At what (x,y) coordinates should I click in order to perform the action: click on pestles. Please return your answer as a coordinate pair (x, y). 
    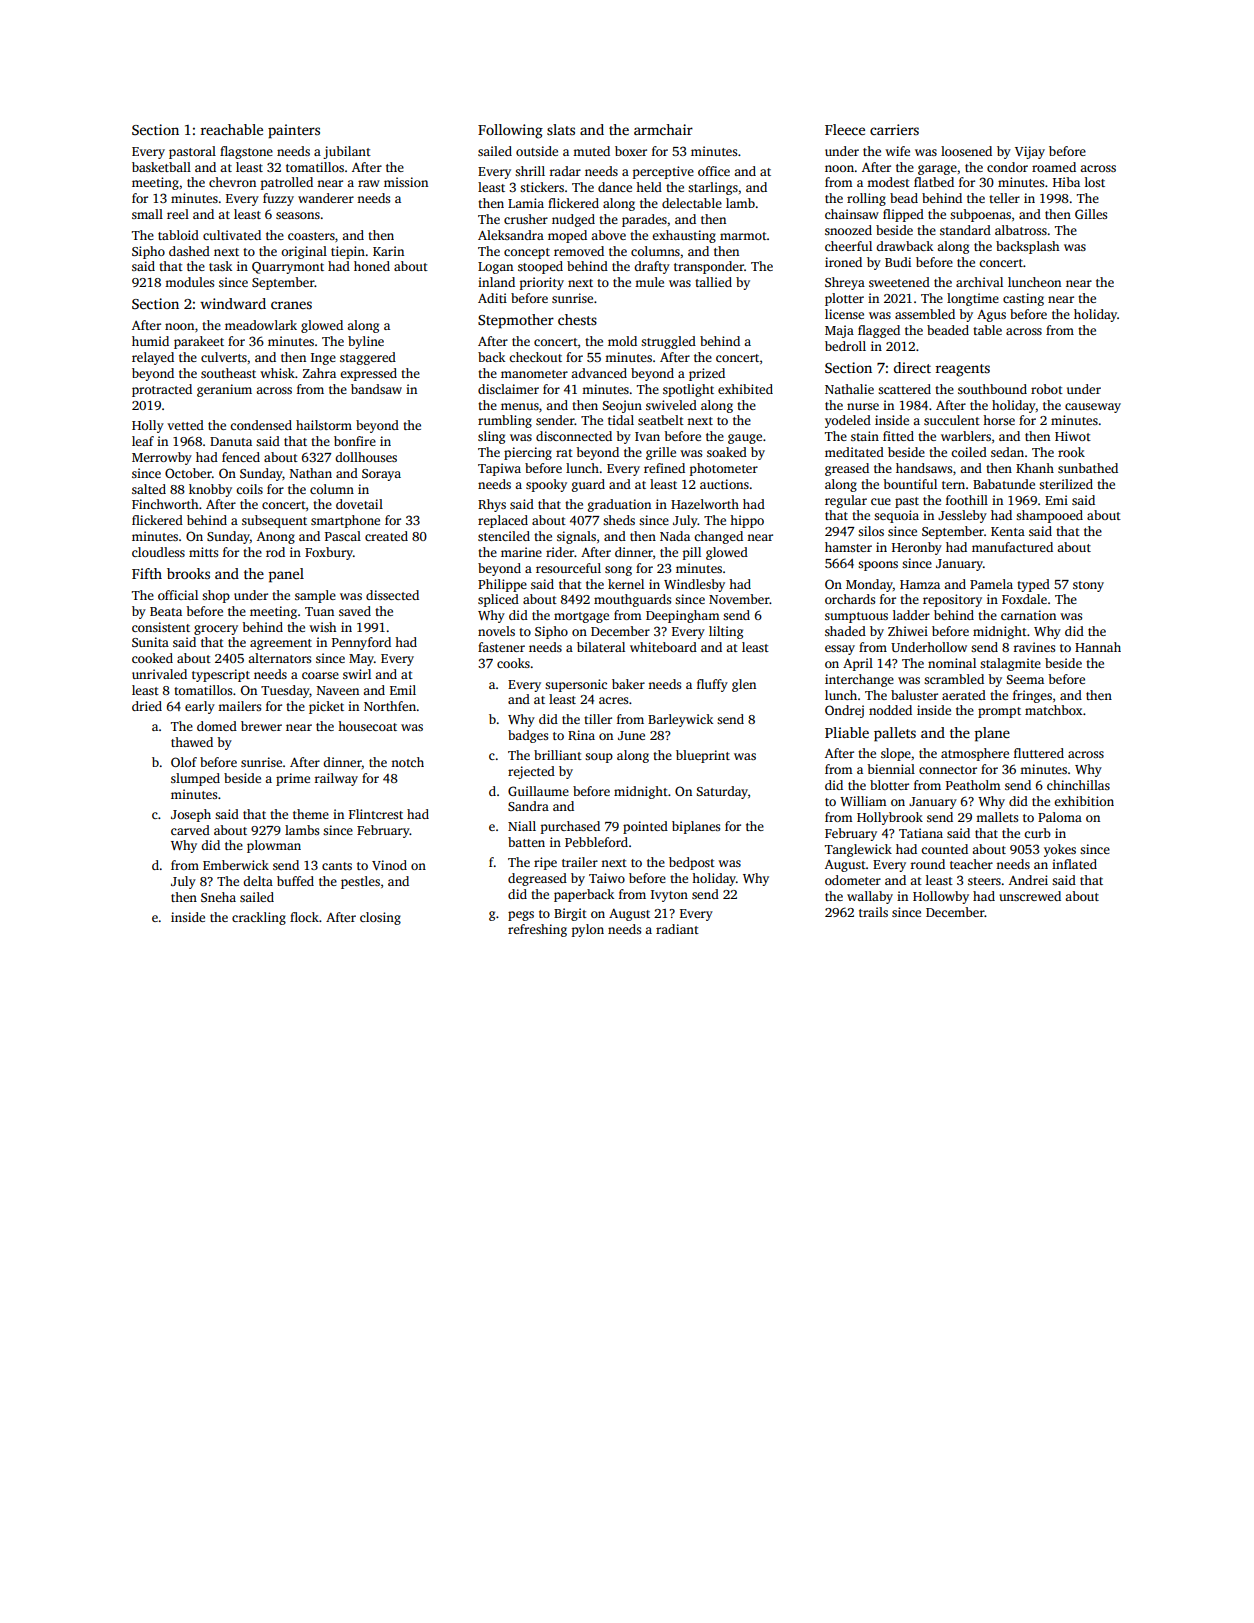
    Looking at the image, I should click on (360, 882).
